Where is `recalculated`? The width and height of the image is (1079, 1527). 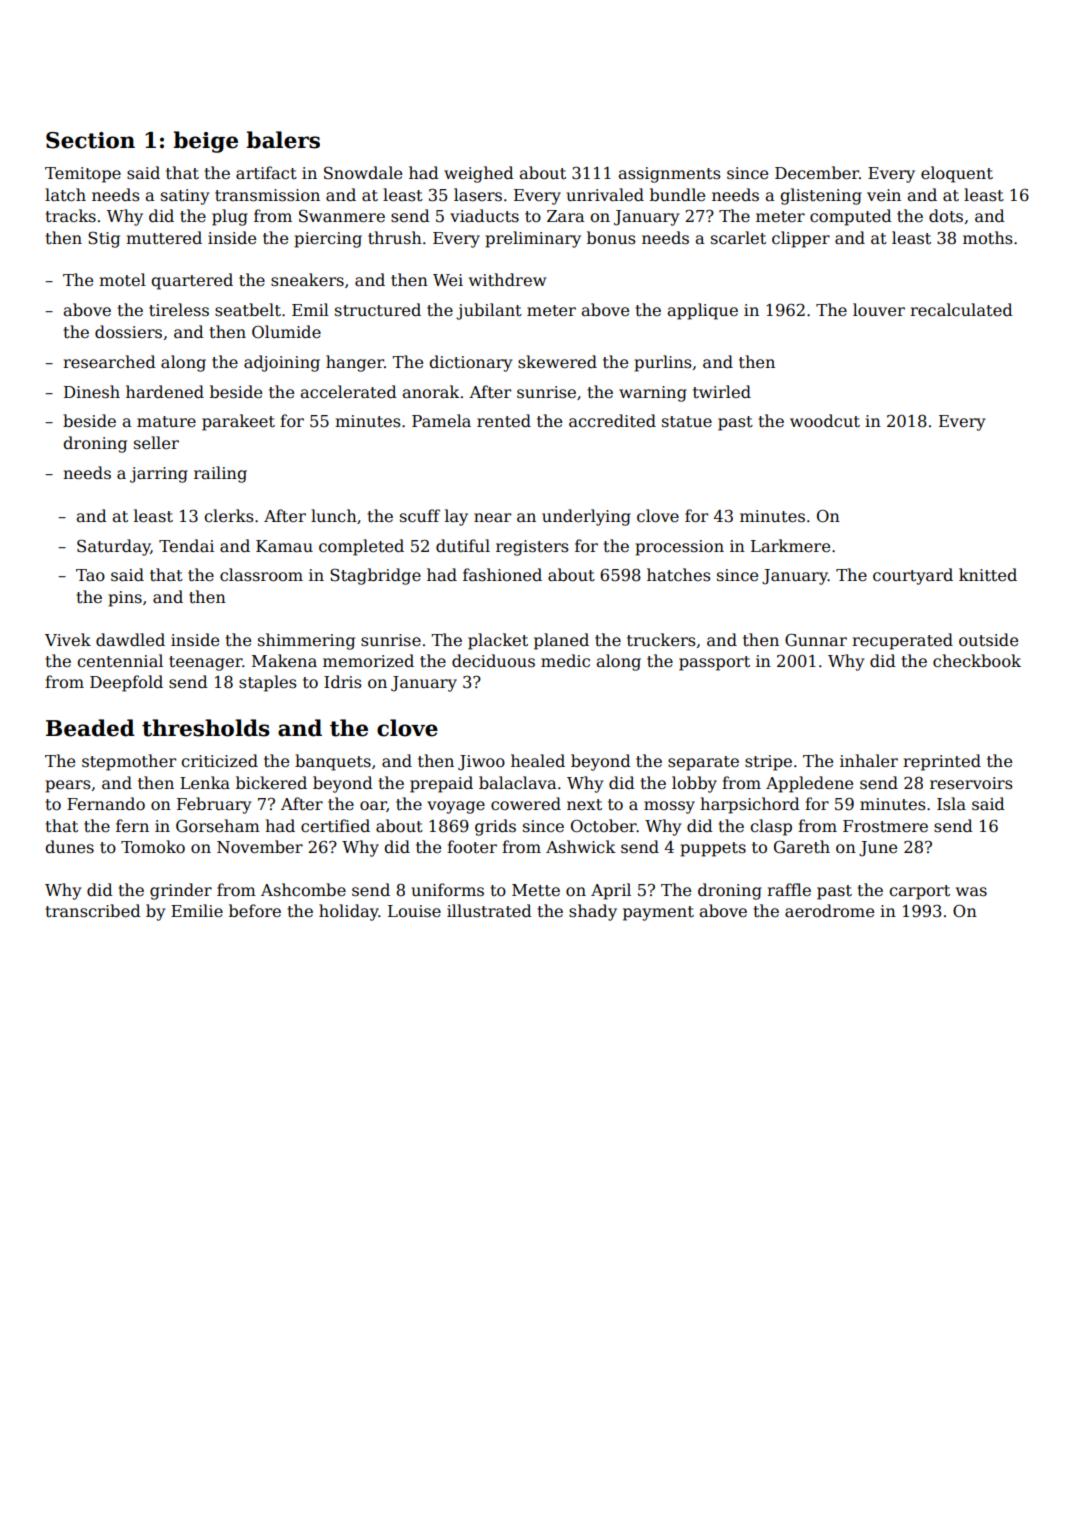 recalculated is located at coordinates (961, 310).
